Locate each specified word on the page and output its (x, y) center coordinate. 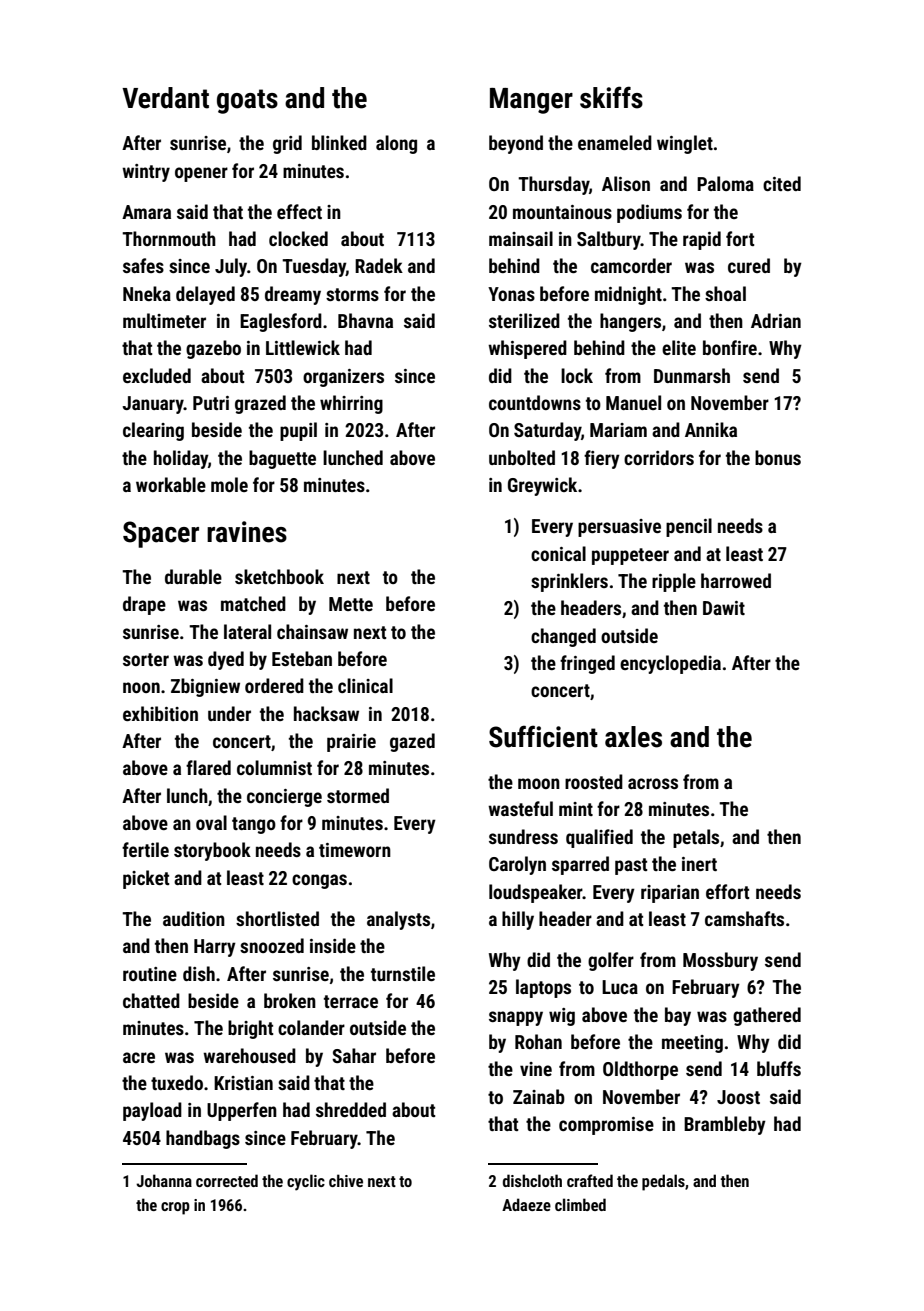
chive (346, 1180)
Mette (351, 604)
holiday (181, 459)
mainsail (521, 238)
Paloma (725, 183)
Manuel (633, 402)
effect (299, 211)
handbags (203, 1139)
